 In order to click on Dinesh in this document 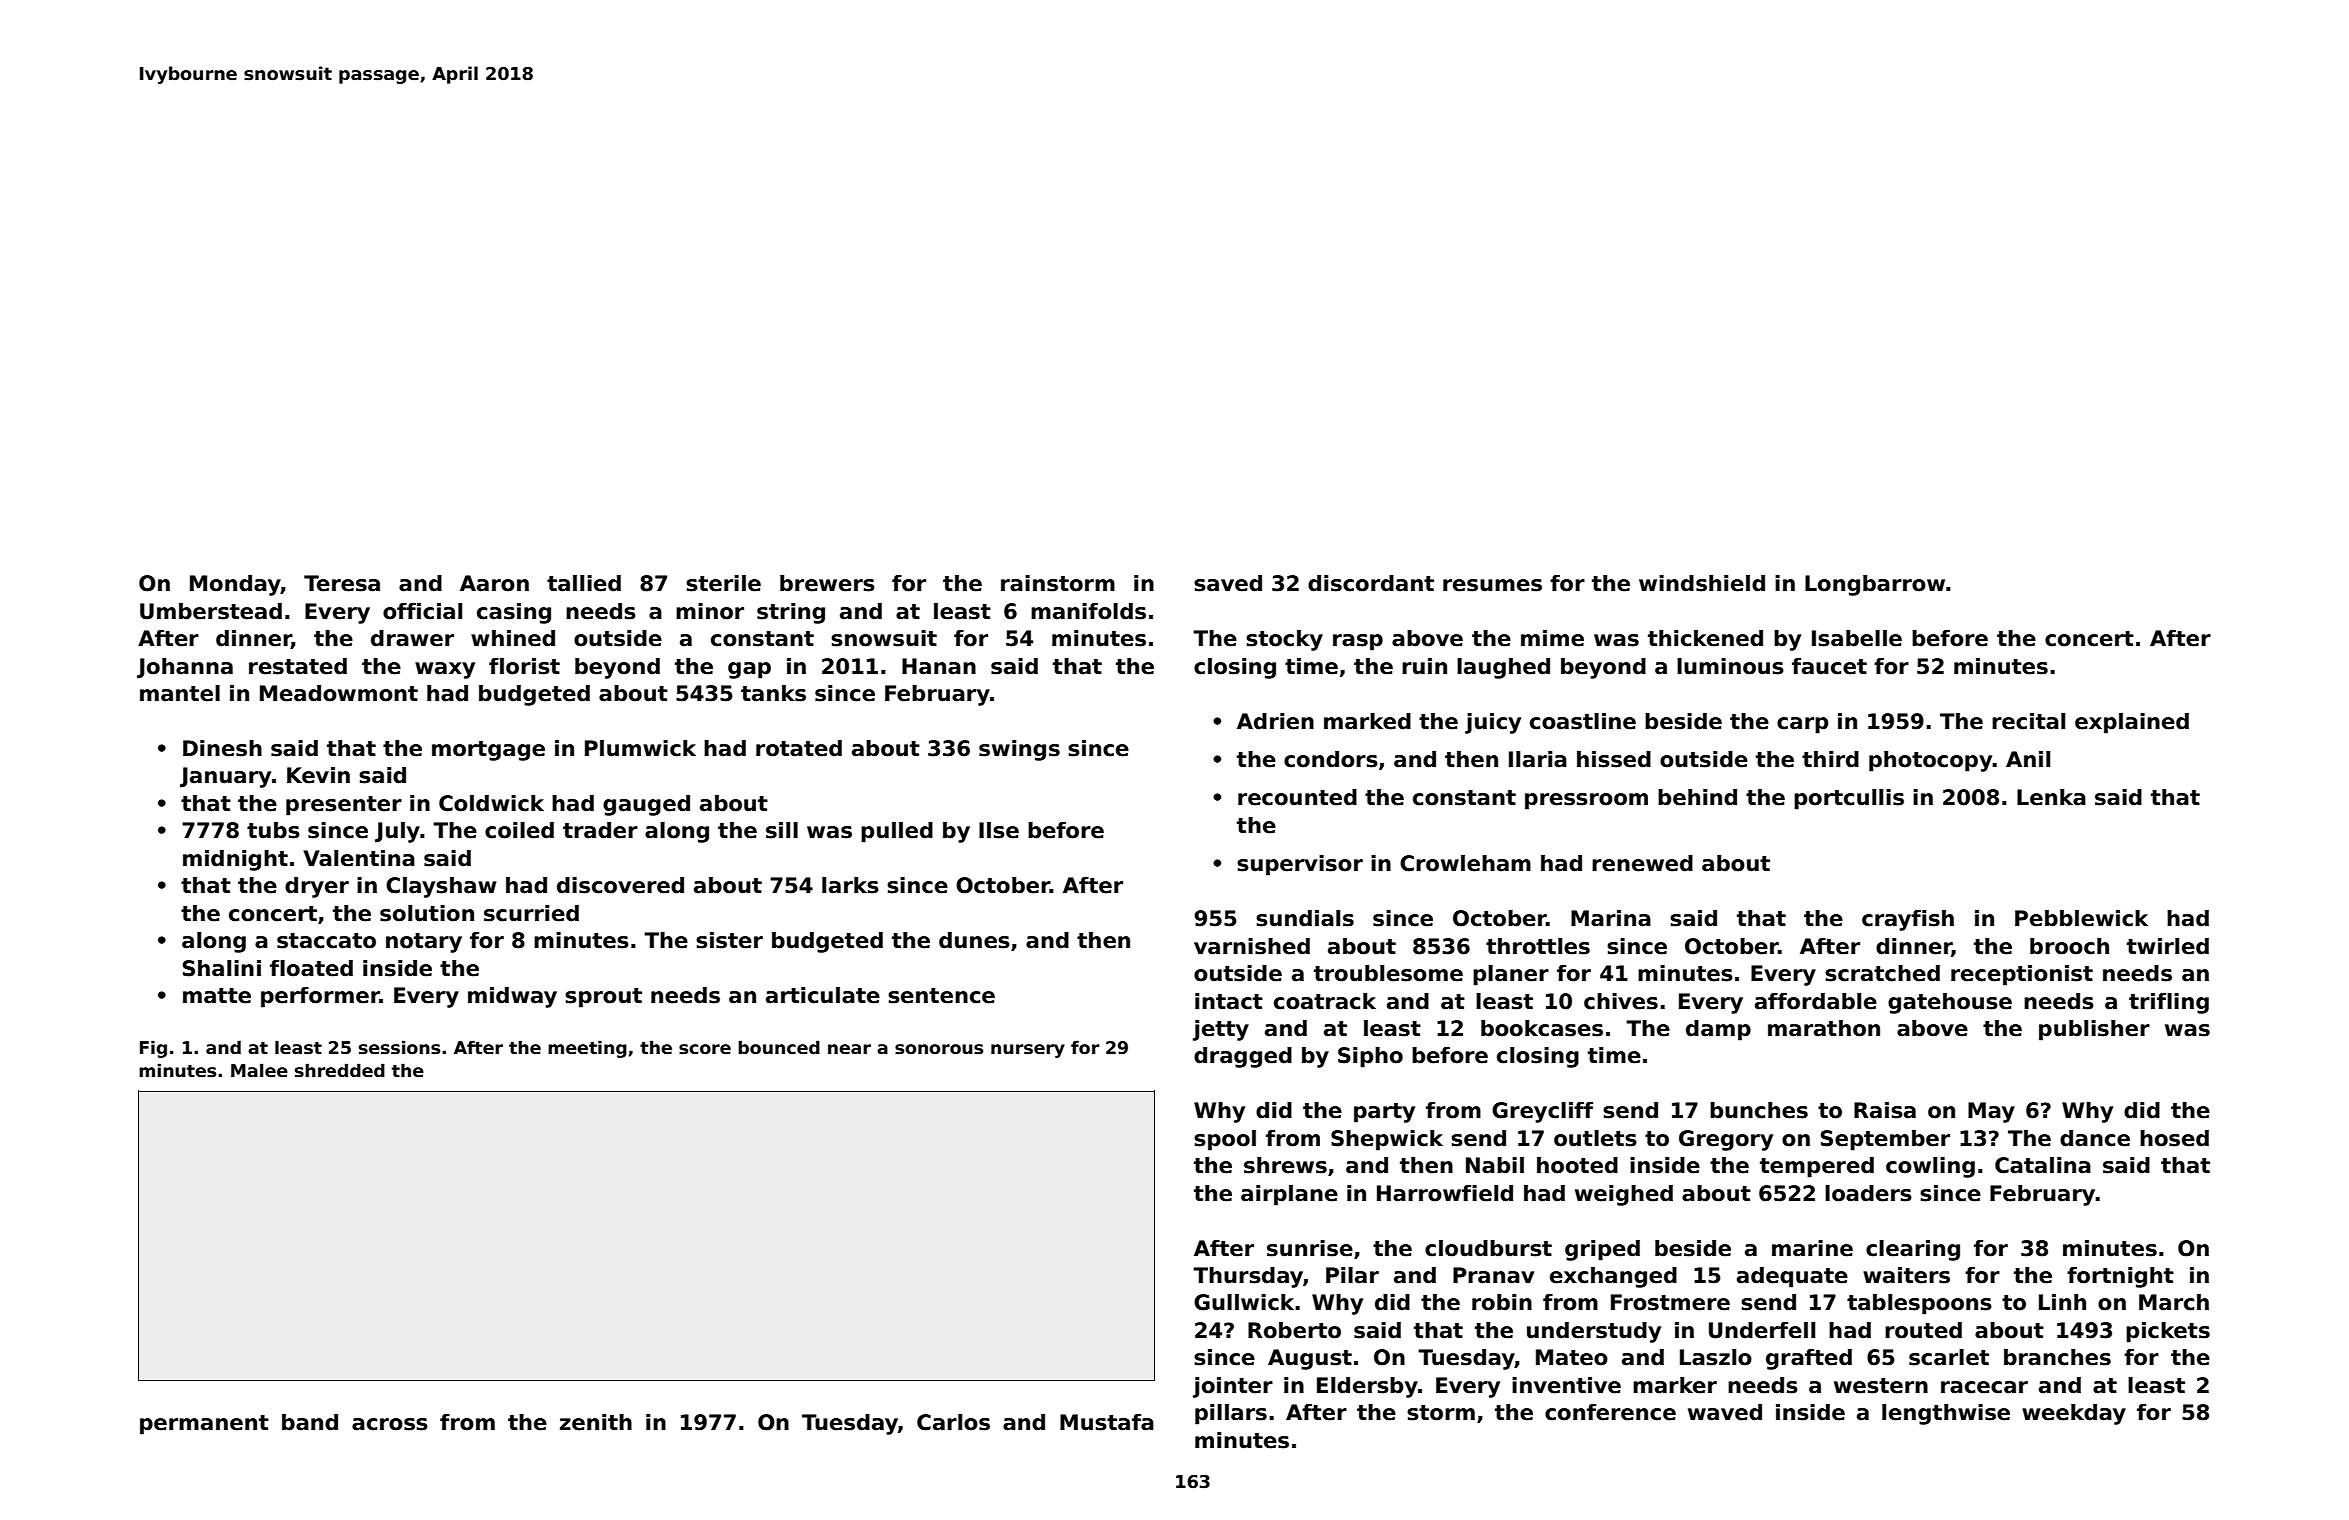, I will do `click(222, 748)`.
